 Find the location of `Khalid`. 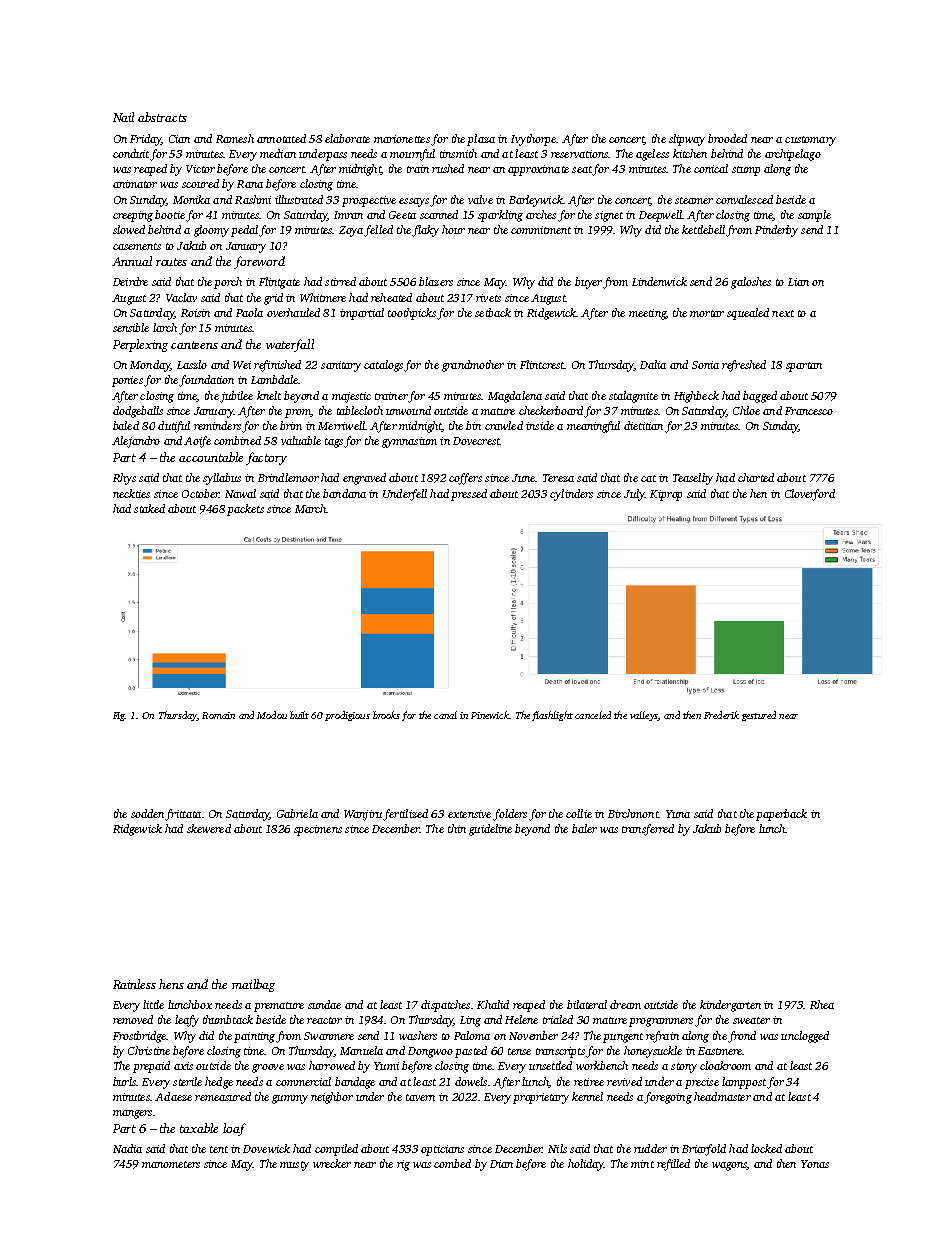

Khalid is located at coordinates (493, 1004).
